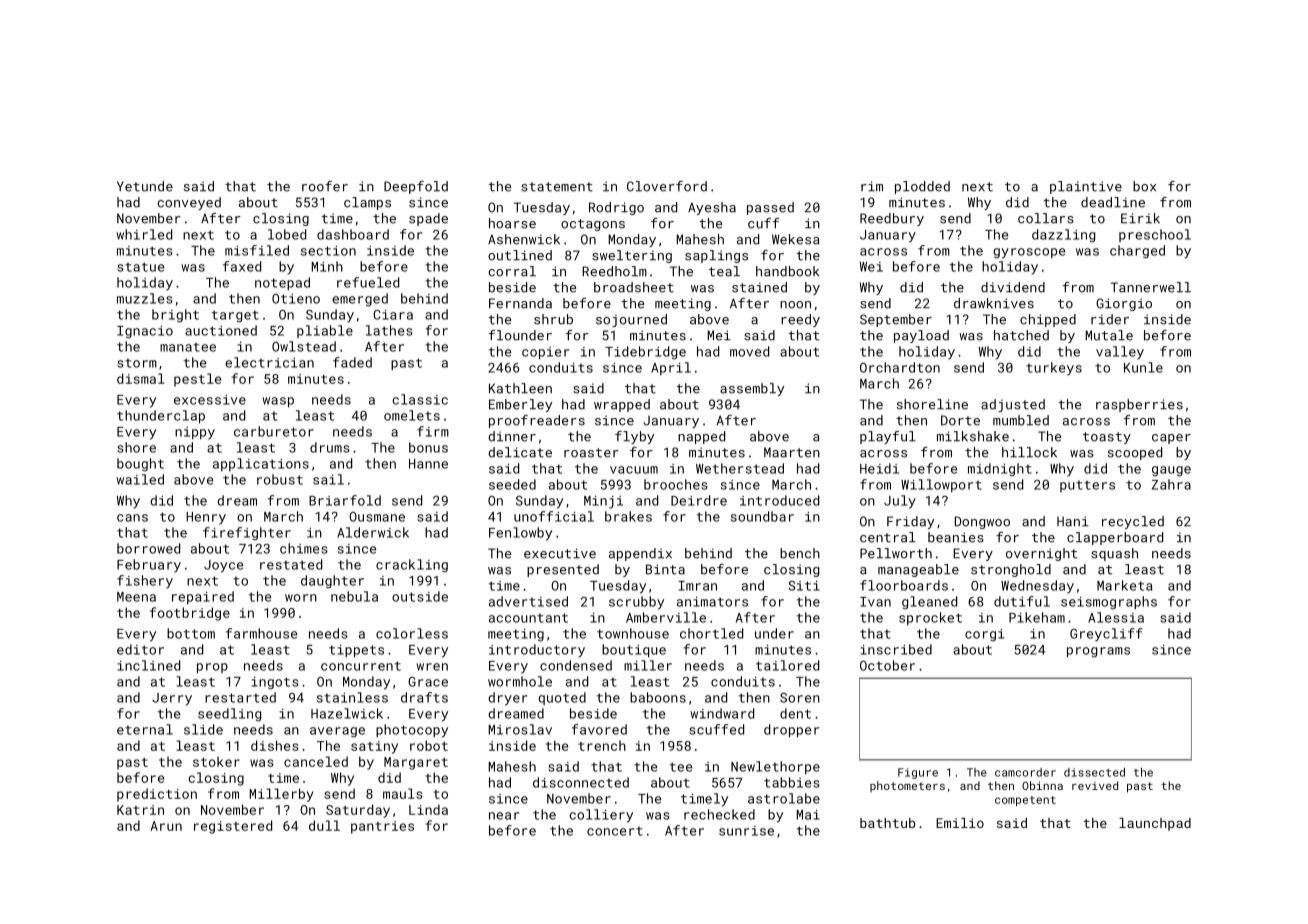 This screenshot has width=1308, height=924. Describe the element at coordinates (1155, 235) in the screenshot. I see `preschool` at that location.
